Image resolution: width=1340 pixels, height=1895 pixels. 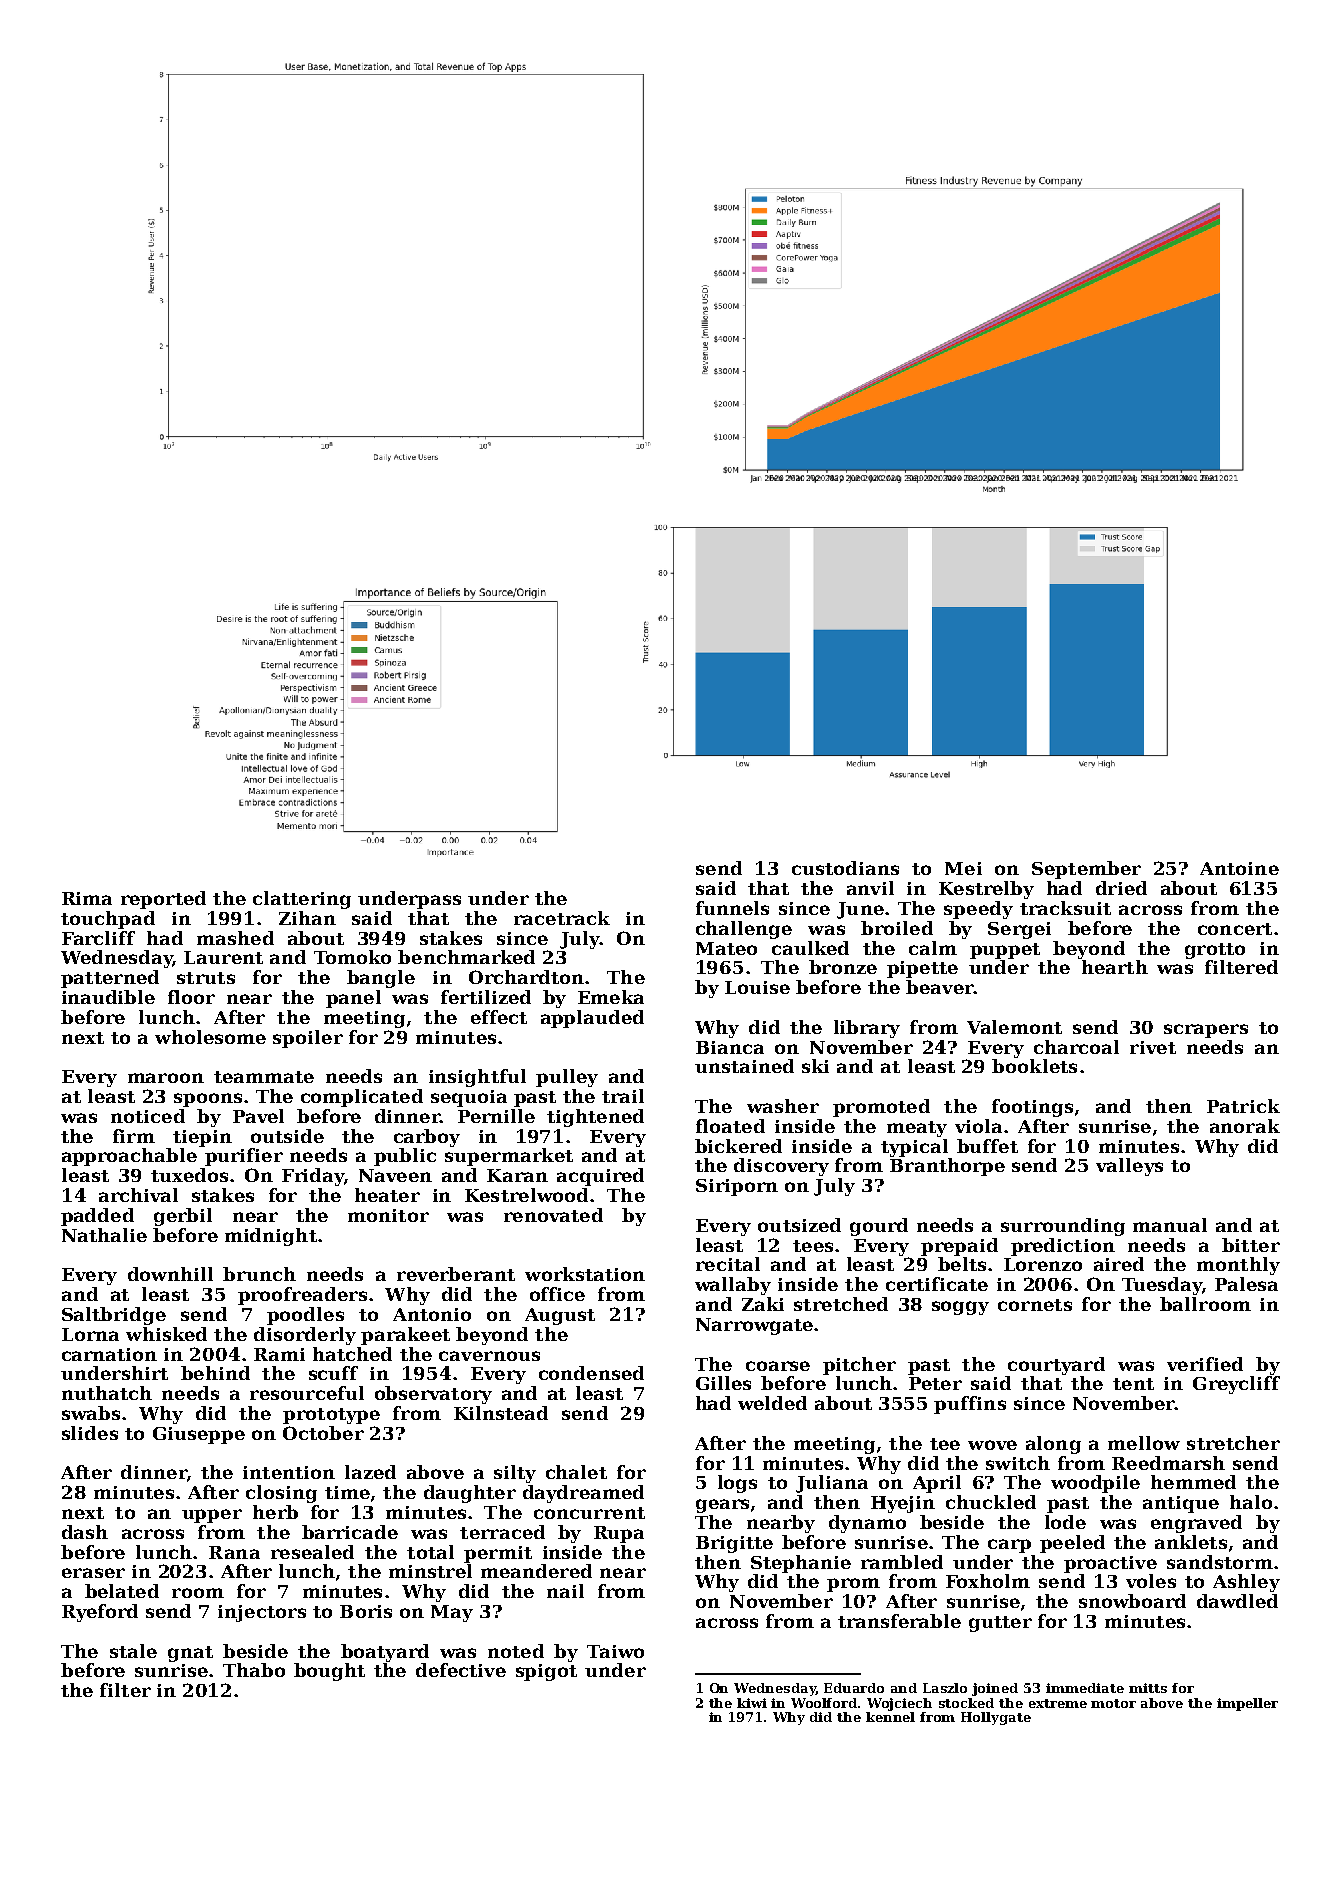 I want to click on stale, so click(x=133, y=1651).
